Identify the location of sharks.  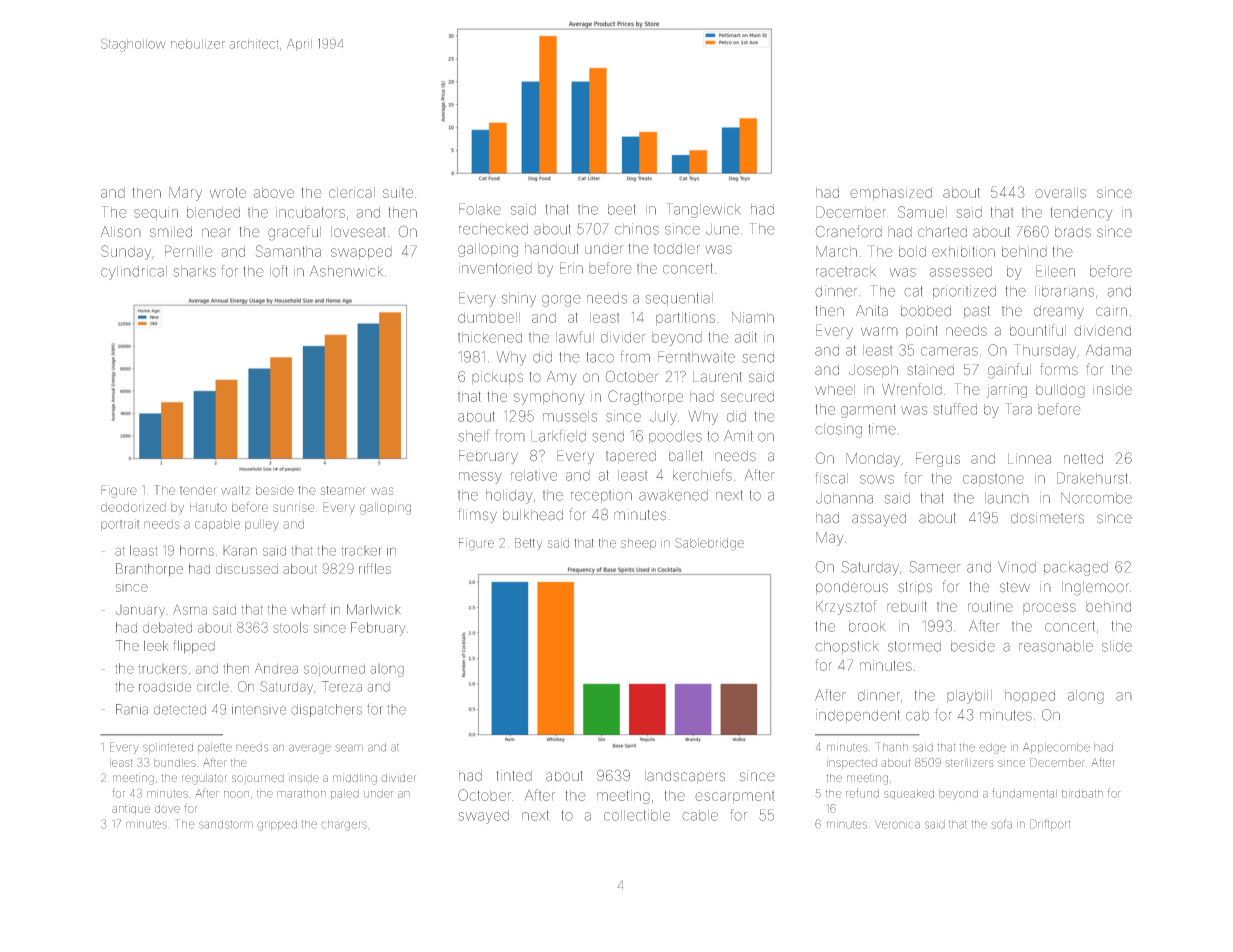
(195, 271).
